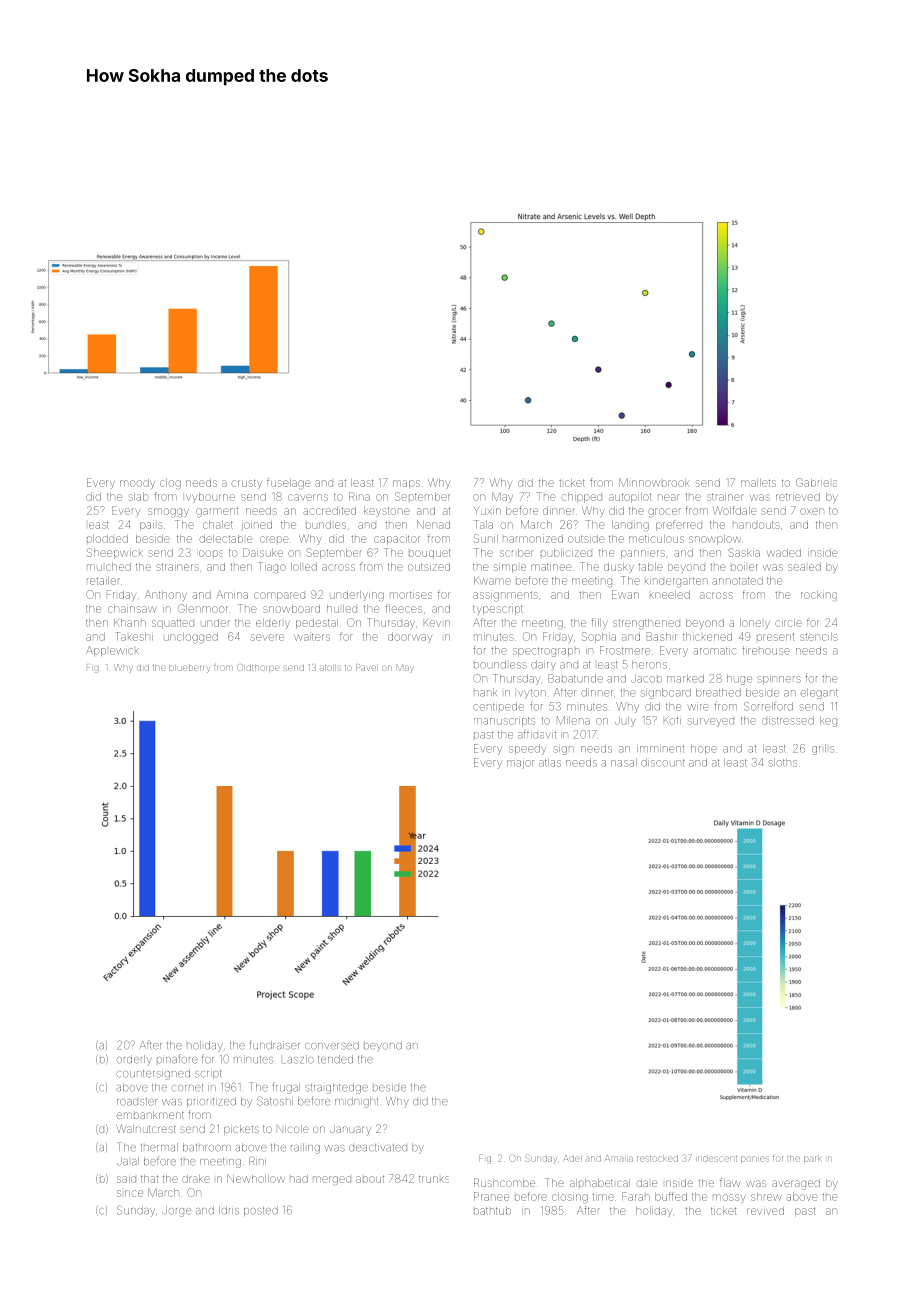 The height and width of the image is (1308, 924). Describe the element at coordinates (599, 623) in the image. I see `filly` at that location.
